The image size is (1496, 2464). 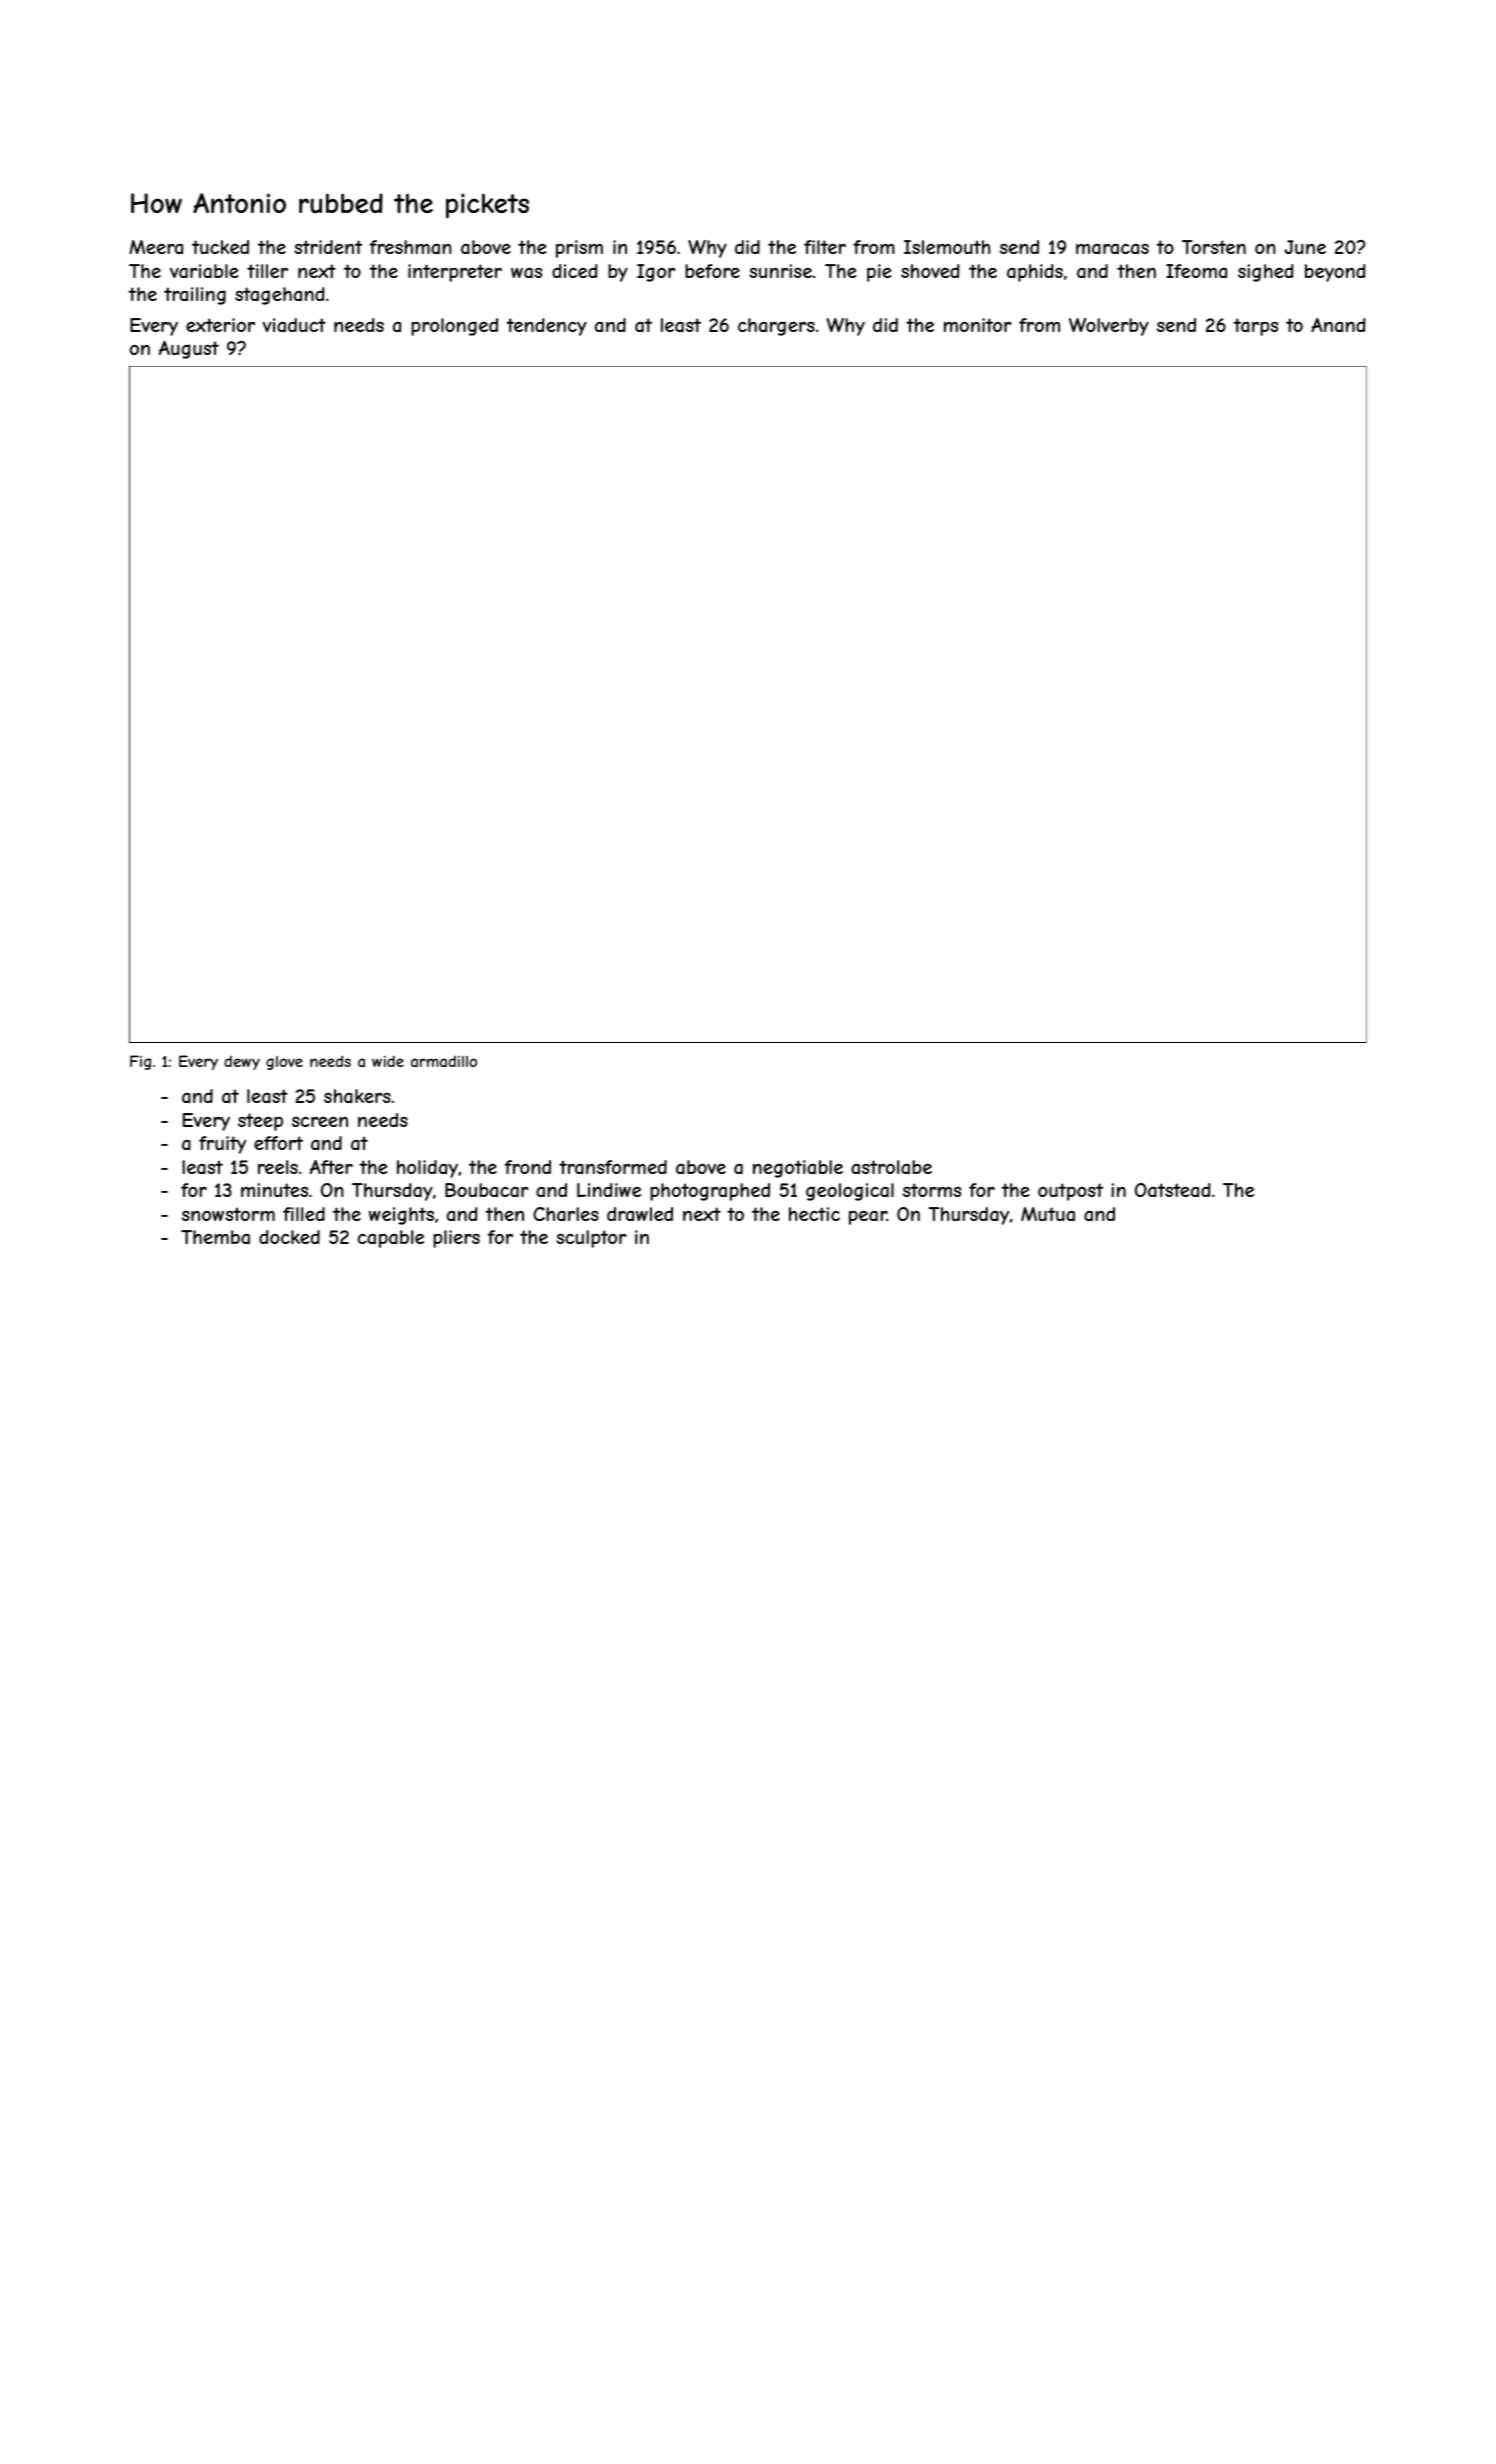 What do you see at coordinates (411, 247) in the image?
I see `freshman` at bounding box center [411, 247].
